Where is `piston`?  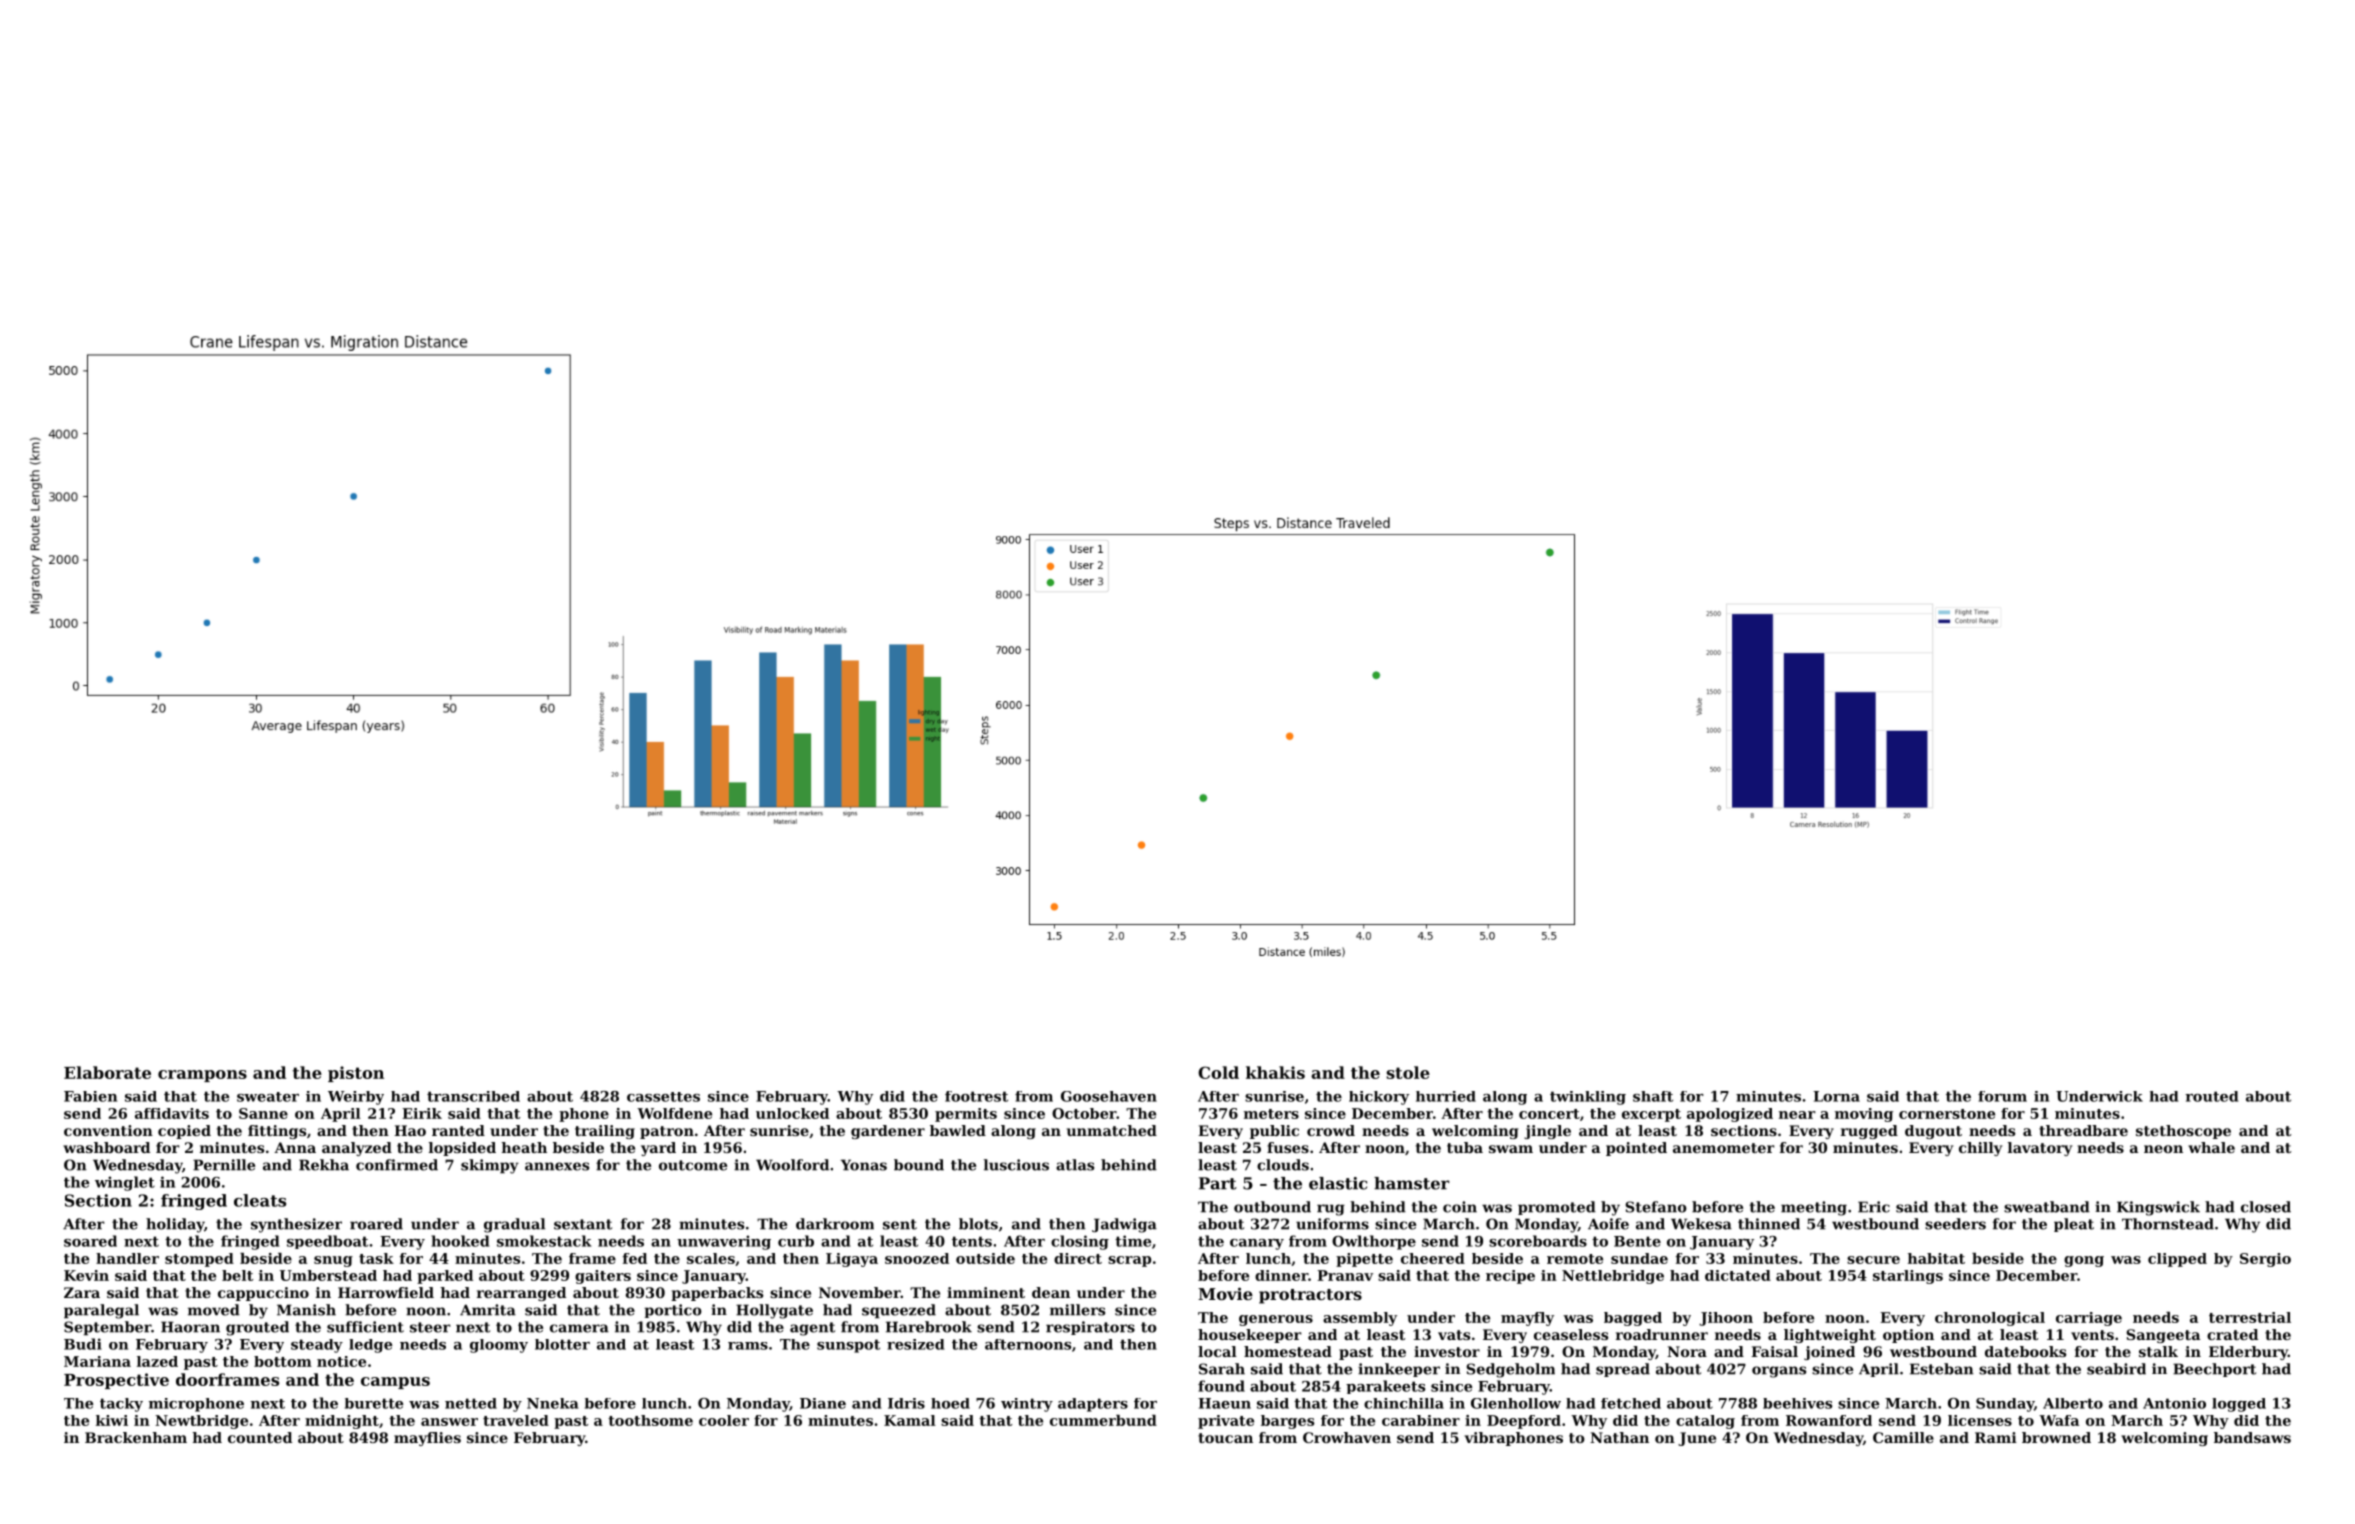 piston is located at coordinates (356, 1074).
